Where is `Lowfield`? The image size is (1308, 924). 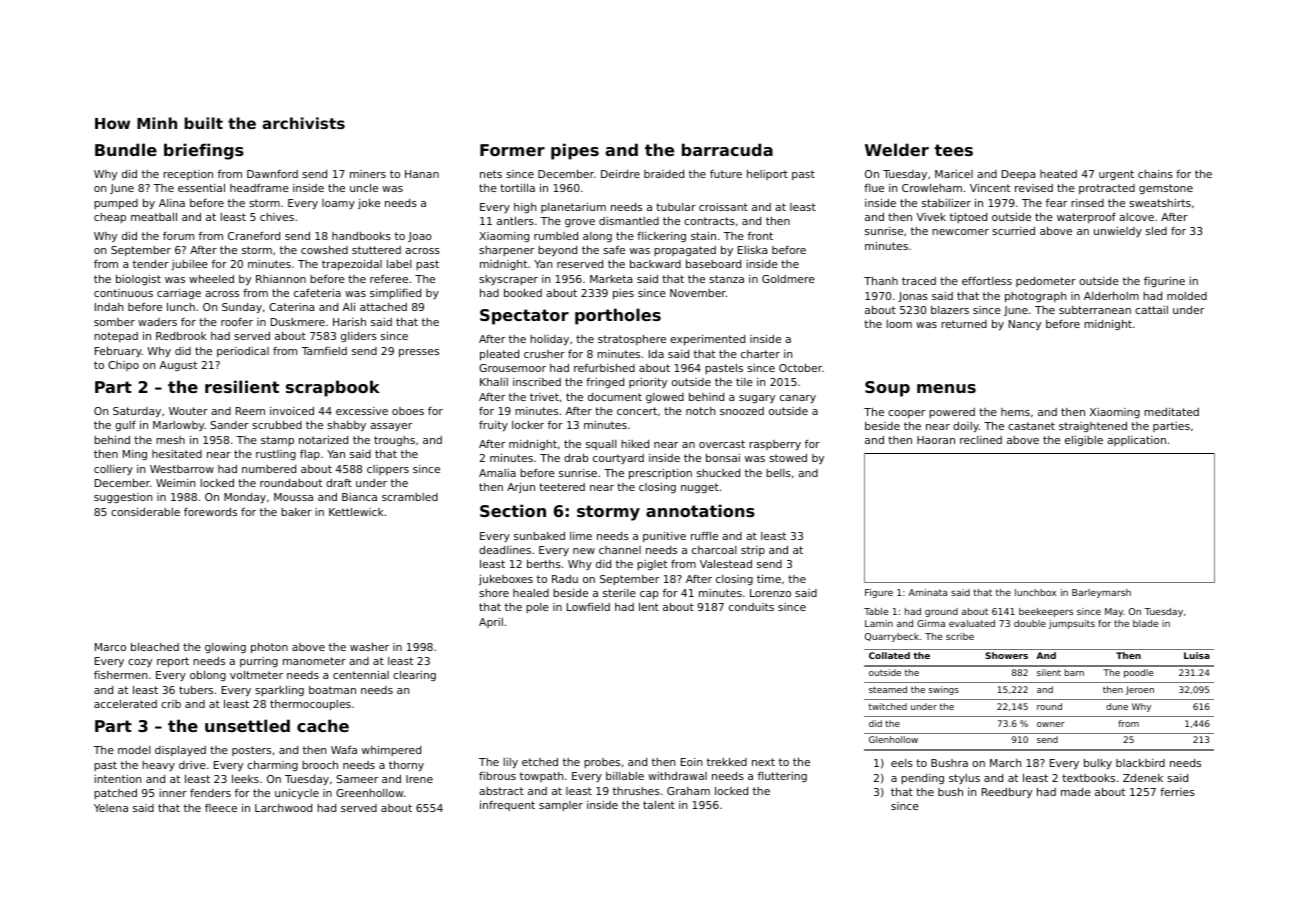
Lowfield is located at coordinates (588, 607).
